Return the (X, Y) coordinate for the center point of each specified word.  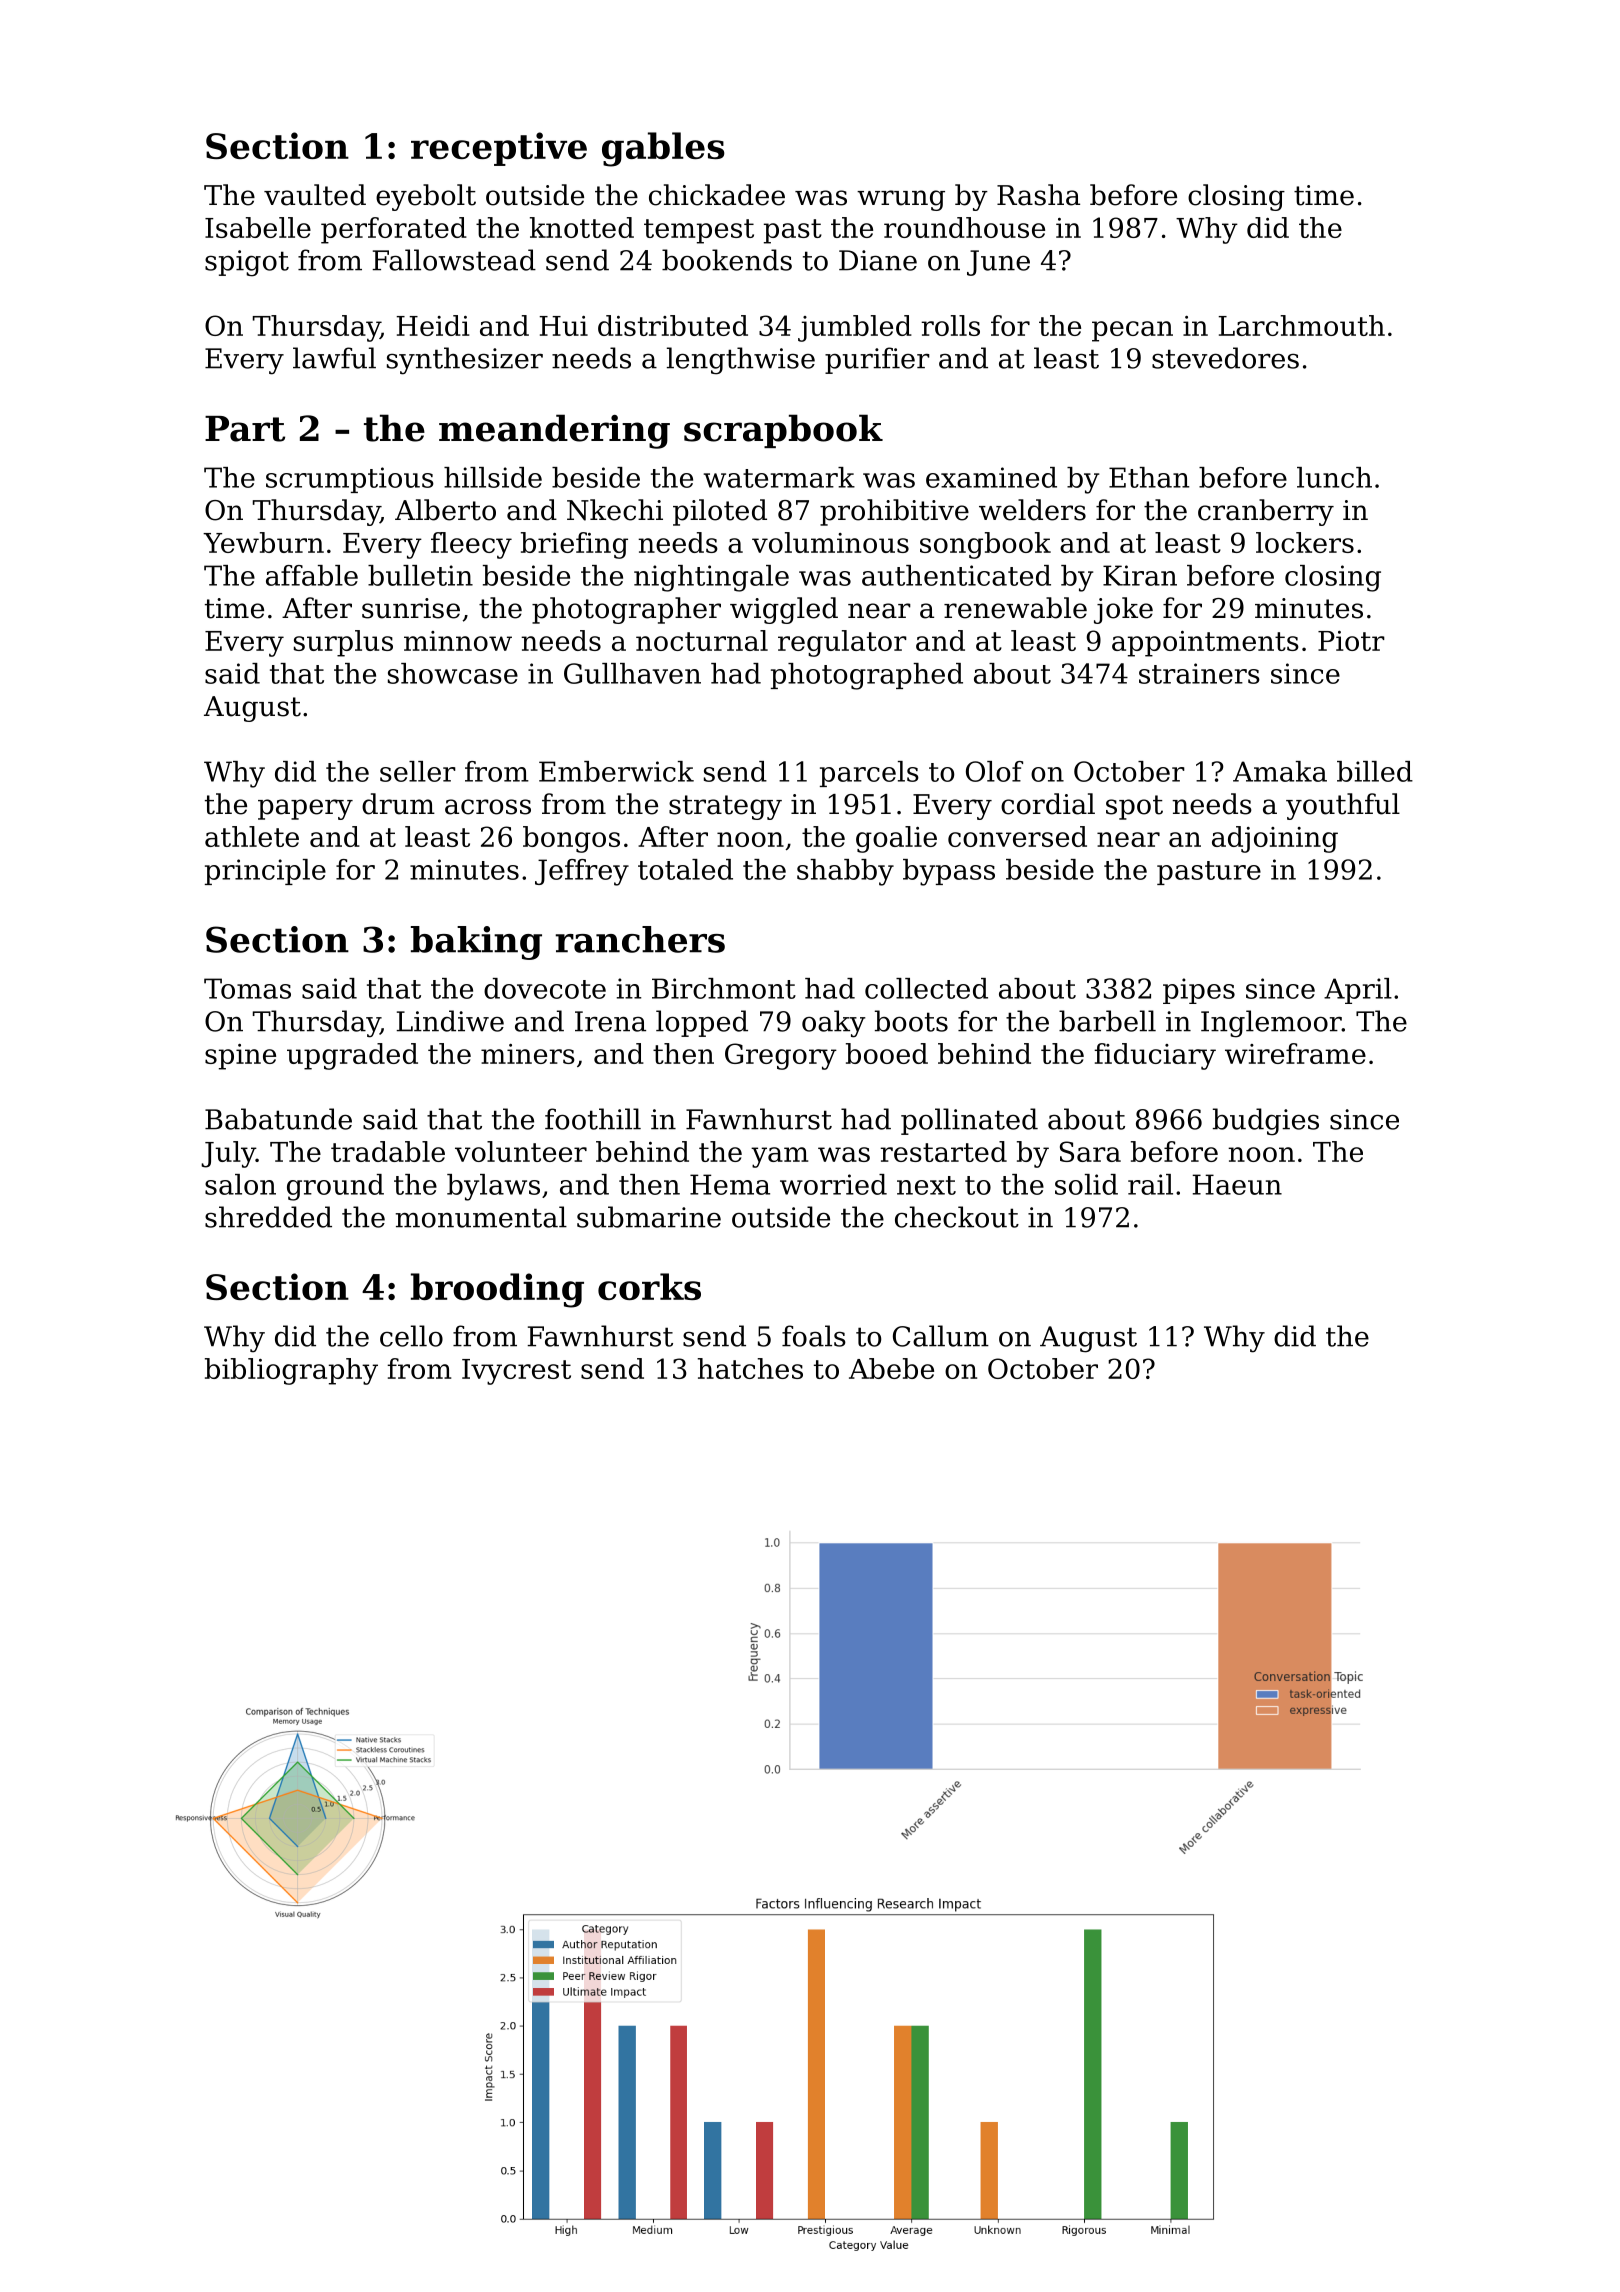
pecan (1132, 331)
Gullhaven (632, 673)
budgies (1266, 1122)
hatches (750, 1368)
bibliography (291, 1371)
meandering (554, 431)
